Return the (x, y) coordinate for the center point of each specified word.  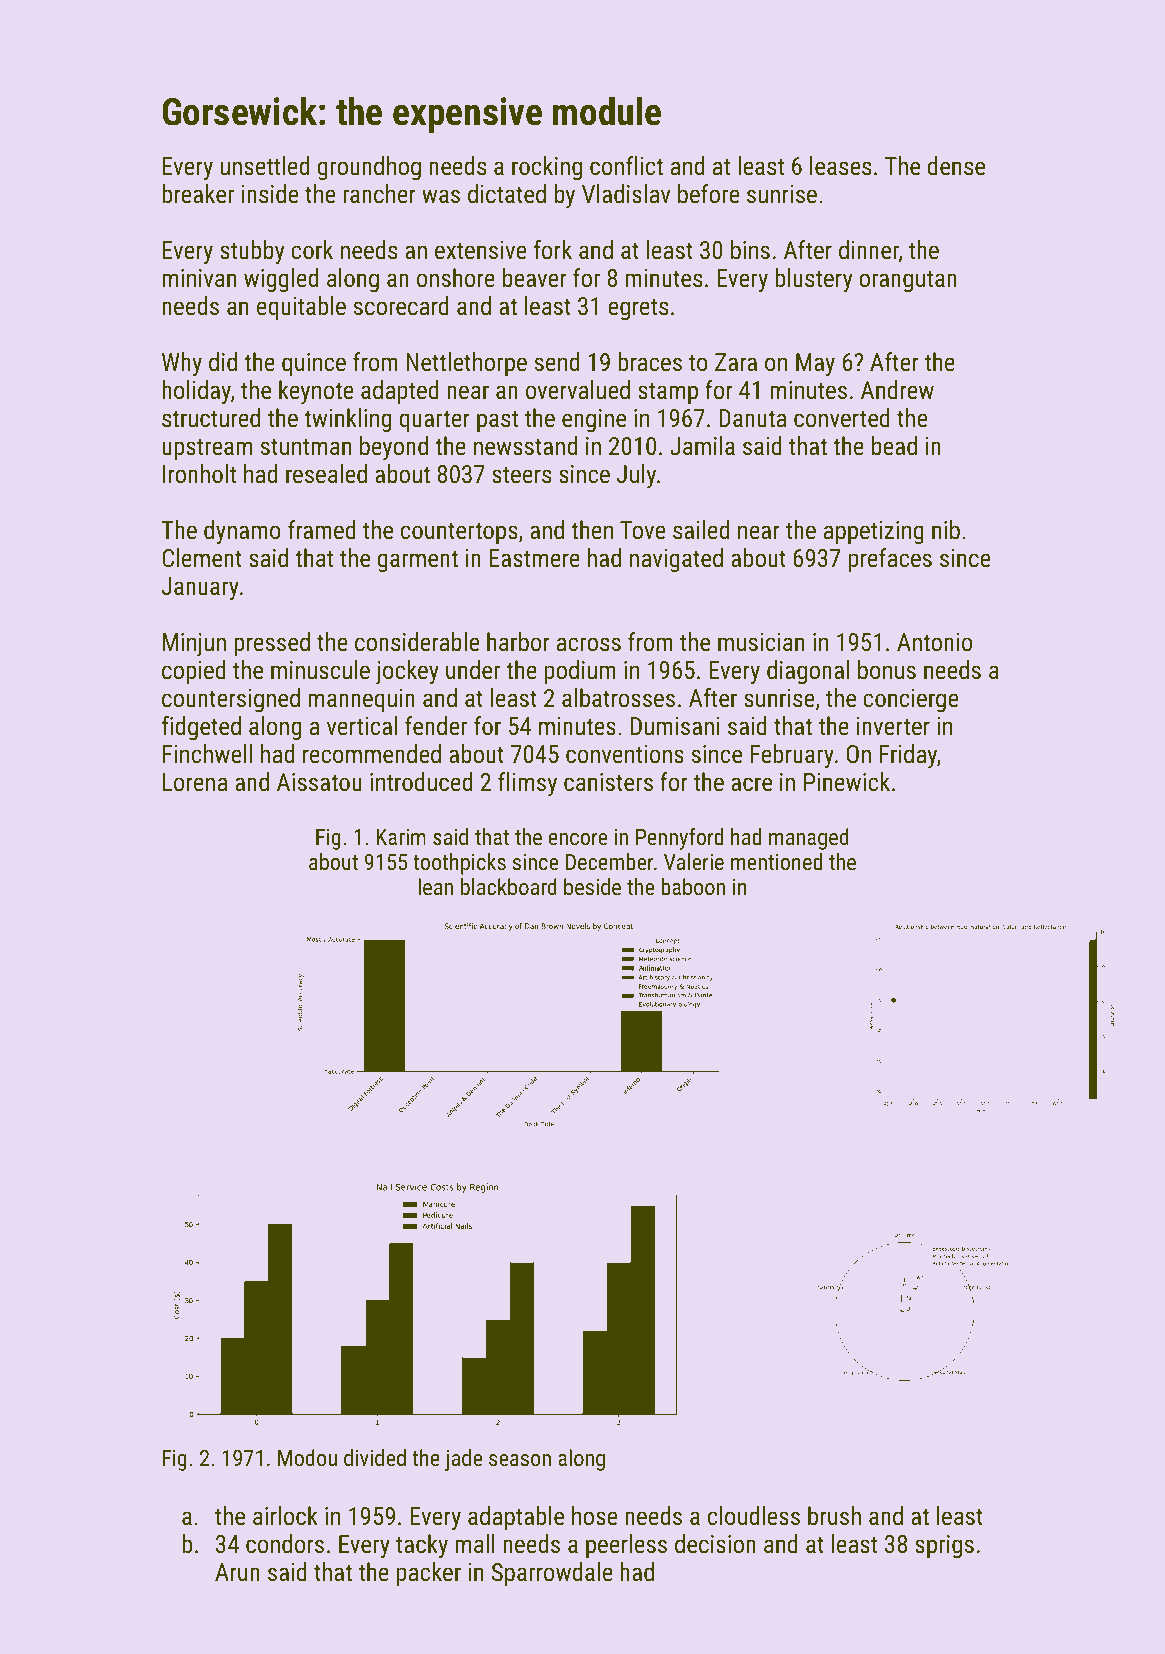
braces (650, 361)
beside (592, 886)
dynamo (242, 532)
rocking (547, 168)
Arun (237, 1572)
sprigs (944, 1546)
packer (429, 1574)
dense (956, 165)
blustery (813, 280)
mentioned (776, 861)
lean (435, 886)
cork (312, 249)
